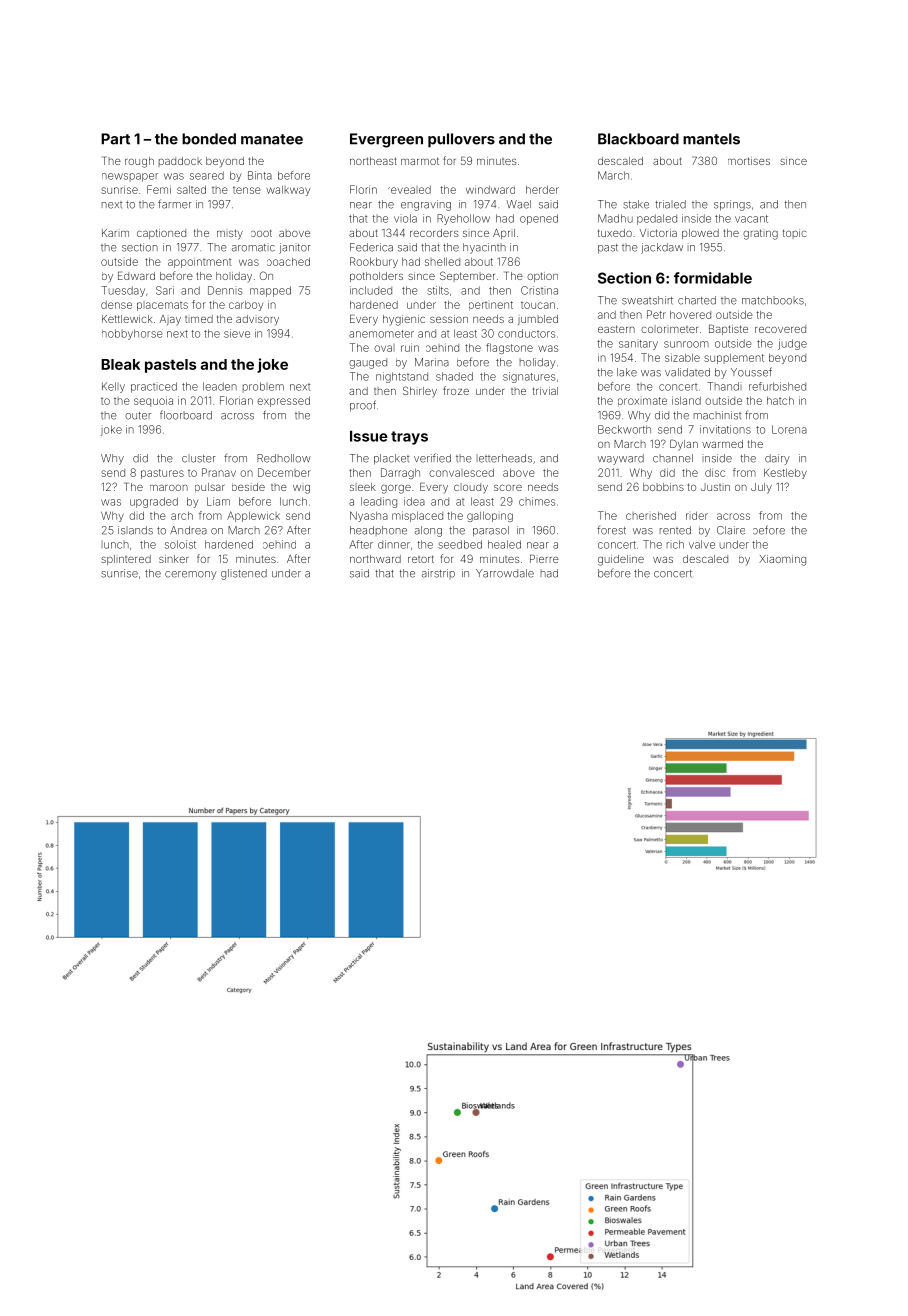 This screenshot has height=1316, width=908. Describe the element at coordinates (115, 139) in the screenshot. I see `Part` at that location.
